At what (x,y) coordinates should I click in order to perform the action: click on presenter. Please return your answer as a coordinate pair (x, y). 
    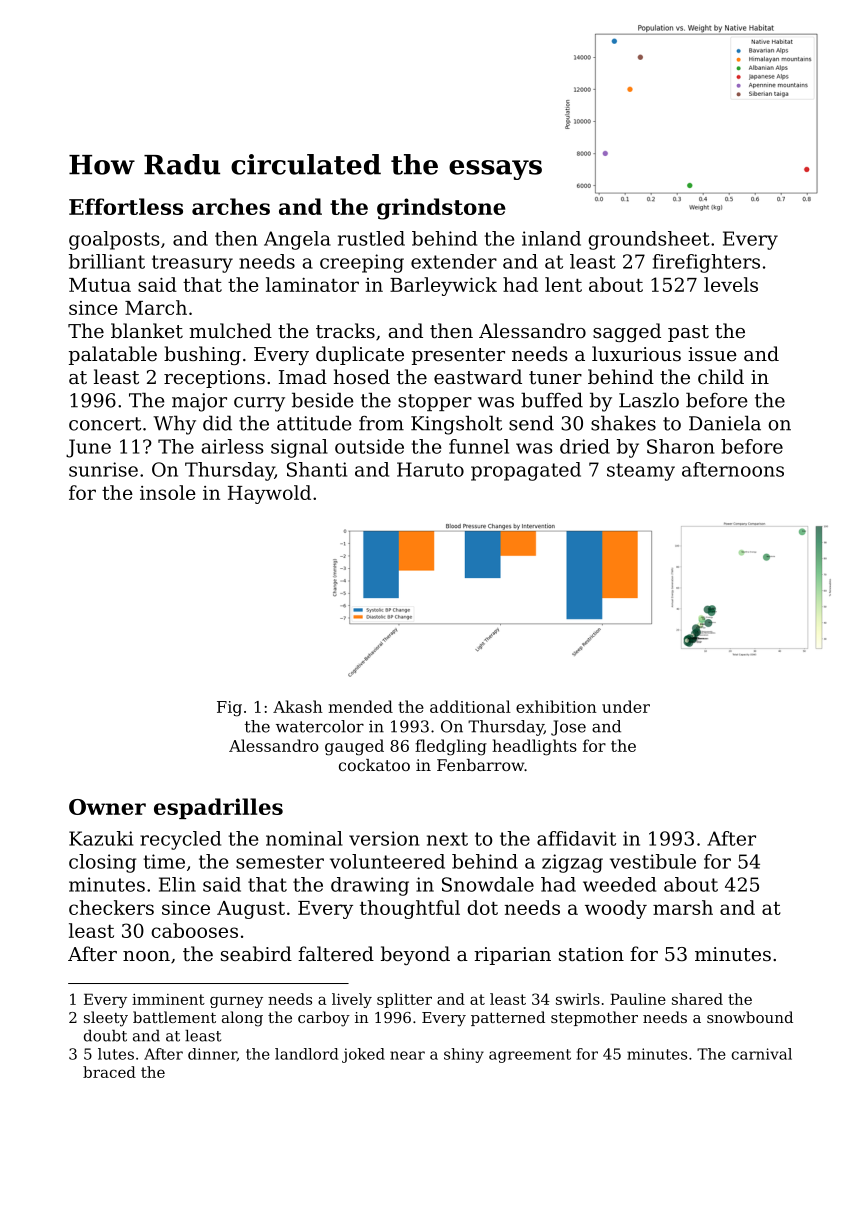
    Looking at the image, I should click on (458, 356).
